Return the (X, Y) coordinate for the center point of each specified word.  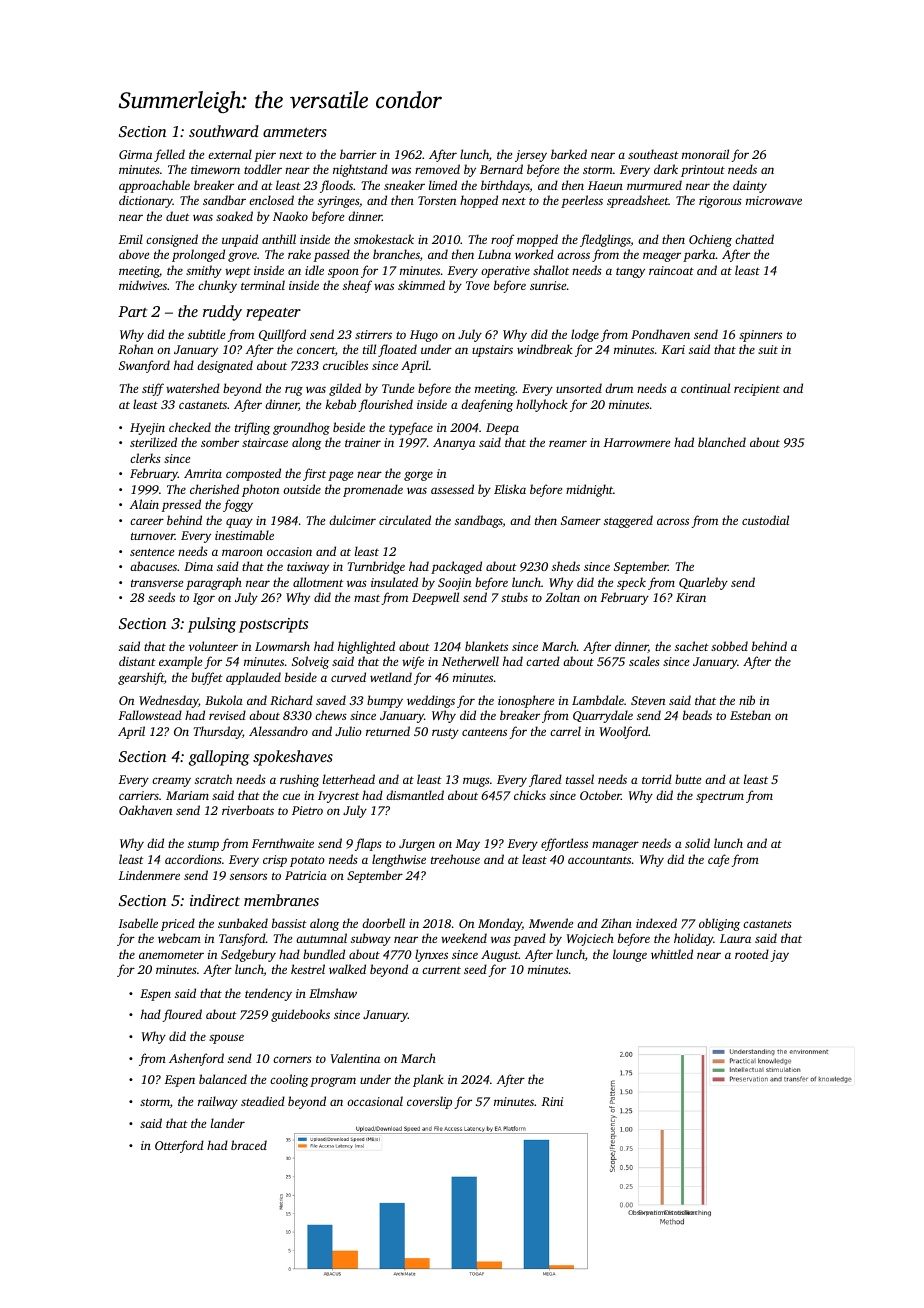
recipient (757, 390)
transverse (157, 583)
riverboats (248, 810)
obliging (719, 924)
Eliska (510, 489)
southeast (653, 154)
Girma (135, 154)
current (441, 970)
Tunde (398, 388)
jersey (531, 156)
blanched (722, 442)
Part (133, 311)
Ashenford (196, 1059)
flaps (368, 844)
